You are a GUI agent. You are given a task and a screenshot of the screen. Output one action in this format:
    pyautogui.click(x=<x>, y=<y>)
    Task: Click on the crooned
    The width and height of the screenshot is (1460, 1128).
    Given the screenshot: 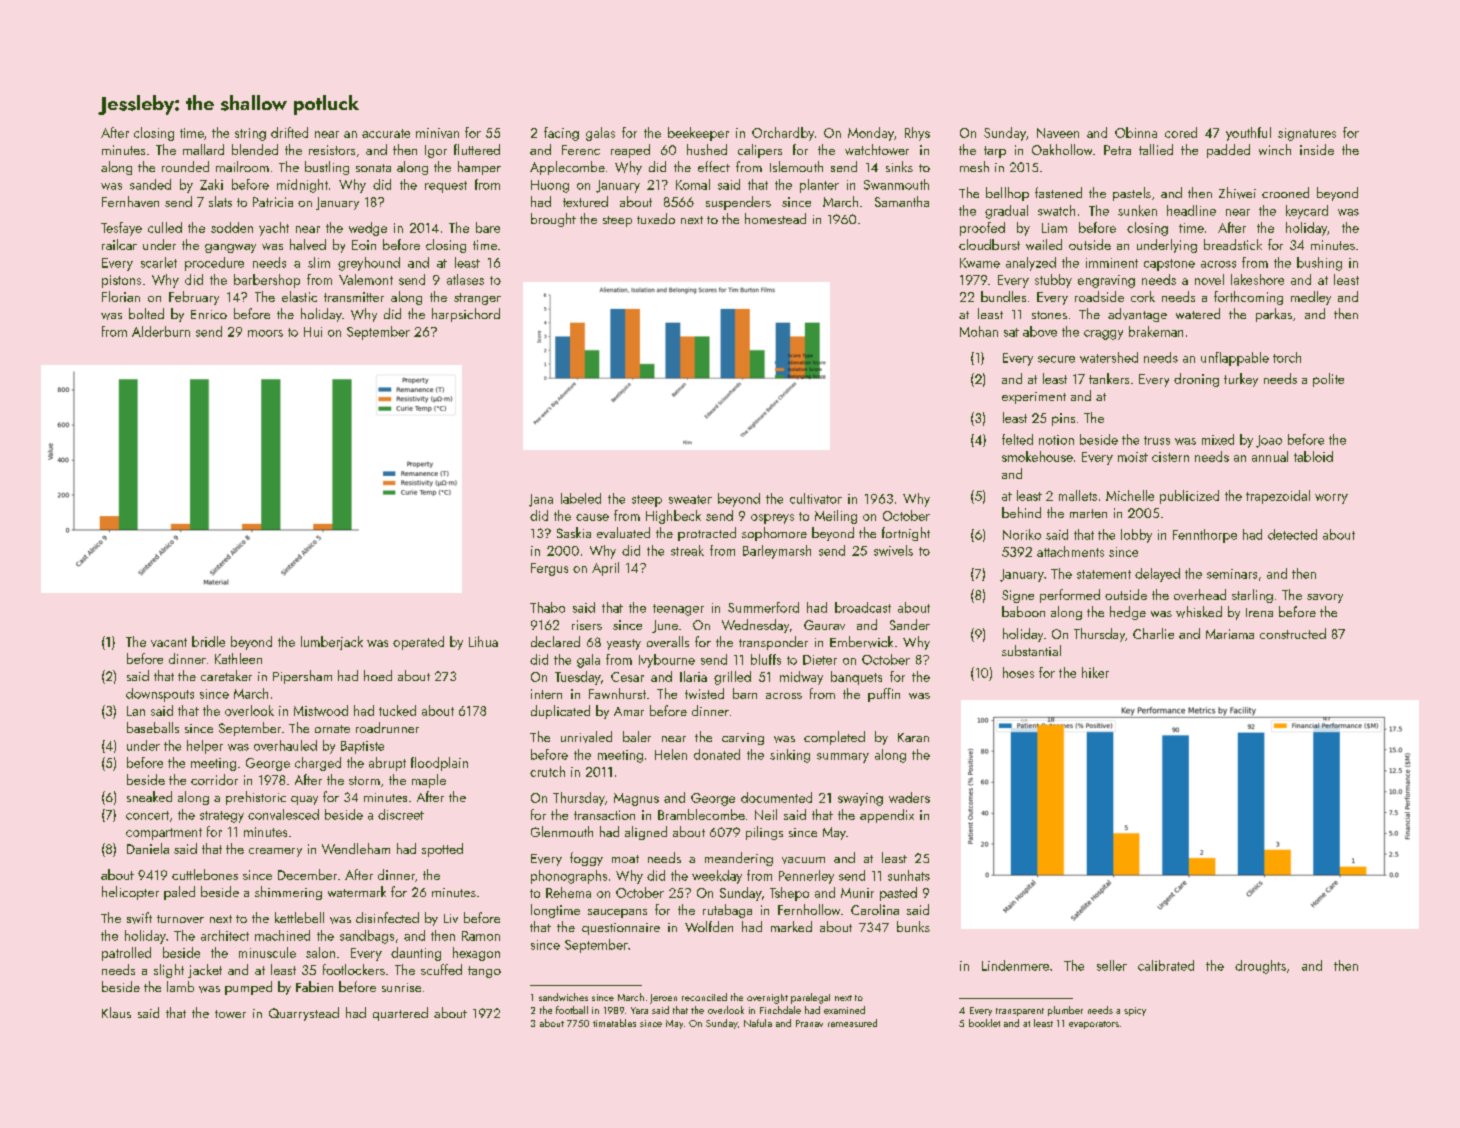 What is the action you would take?
    pyautogui.click(x=1285, y=192)
